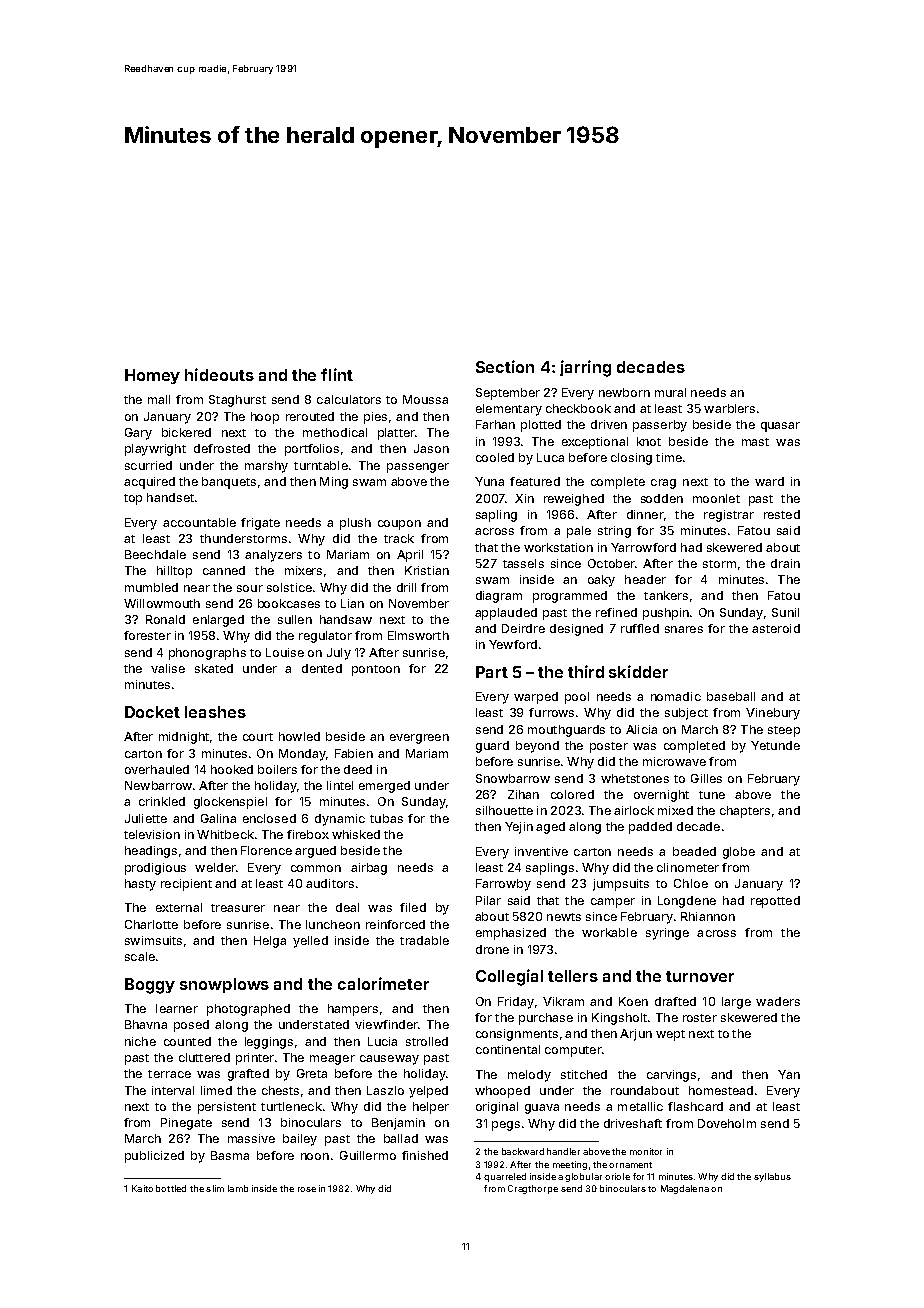  What do you see at coordinates (171, 1188) in the screenshot?
I see `bottled` at bounding box center [171, 1188].
